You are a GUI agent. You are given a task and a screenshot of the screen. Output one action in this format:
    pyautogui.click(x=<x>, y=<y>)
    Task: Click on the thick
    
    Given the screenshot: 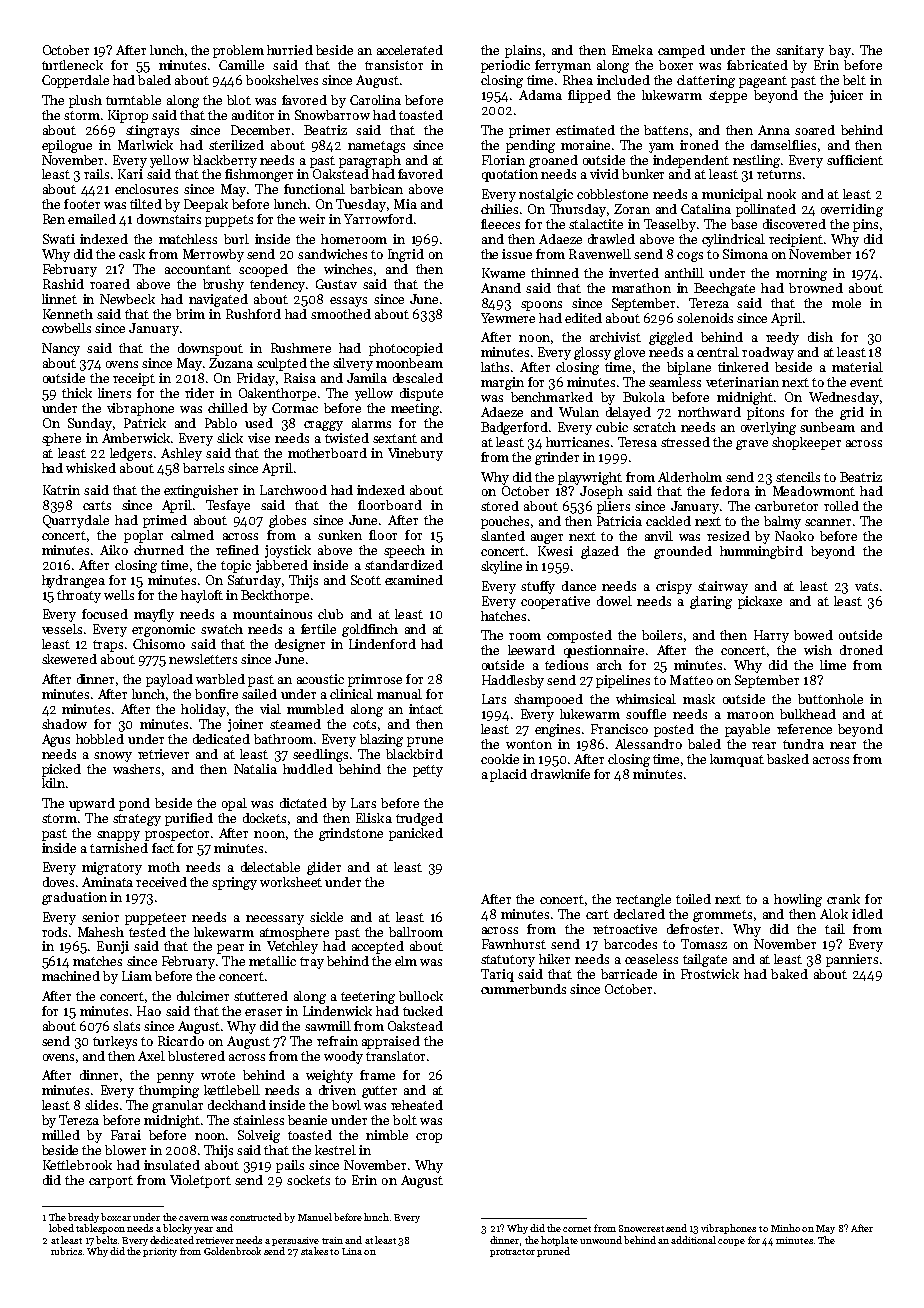 What is the action you would take?
    pyautogui.click(x=77, y=393)
